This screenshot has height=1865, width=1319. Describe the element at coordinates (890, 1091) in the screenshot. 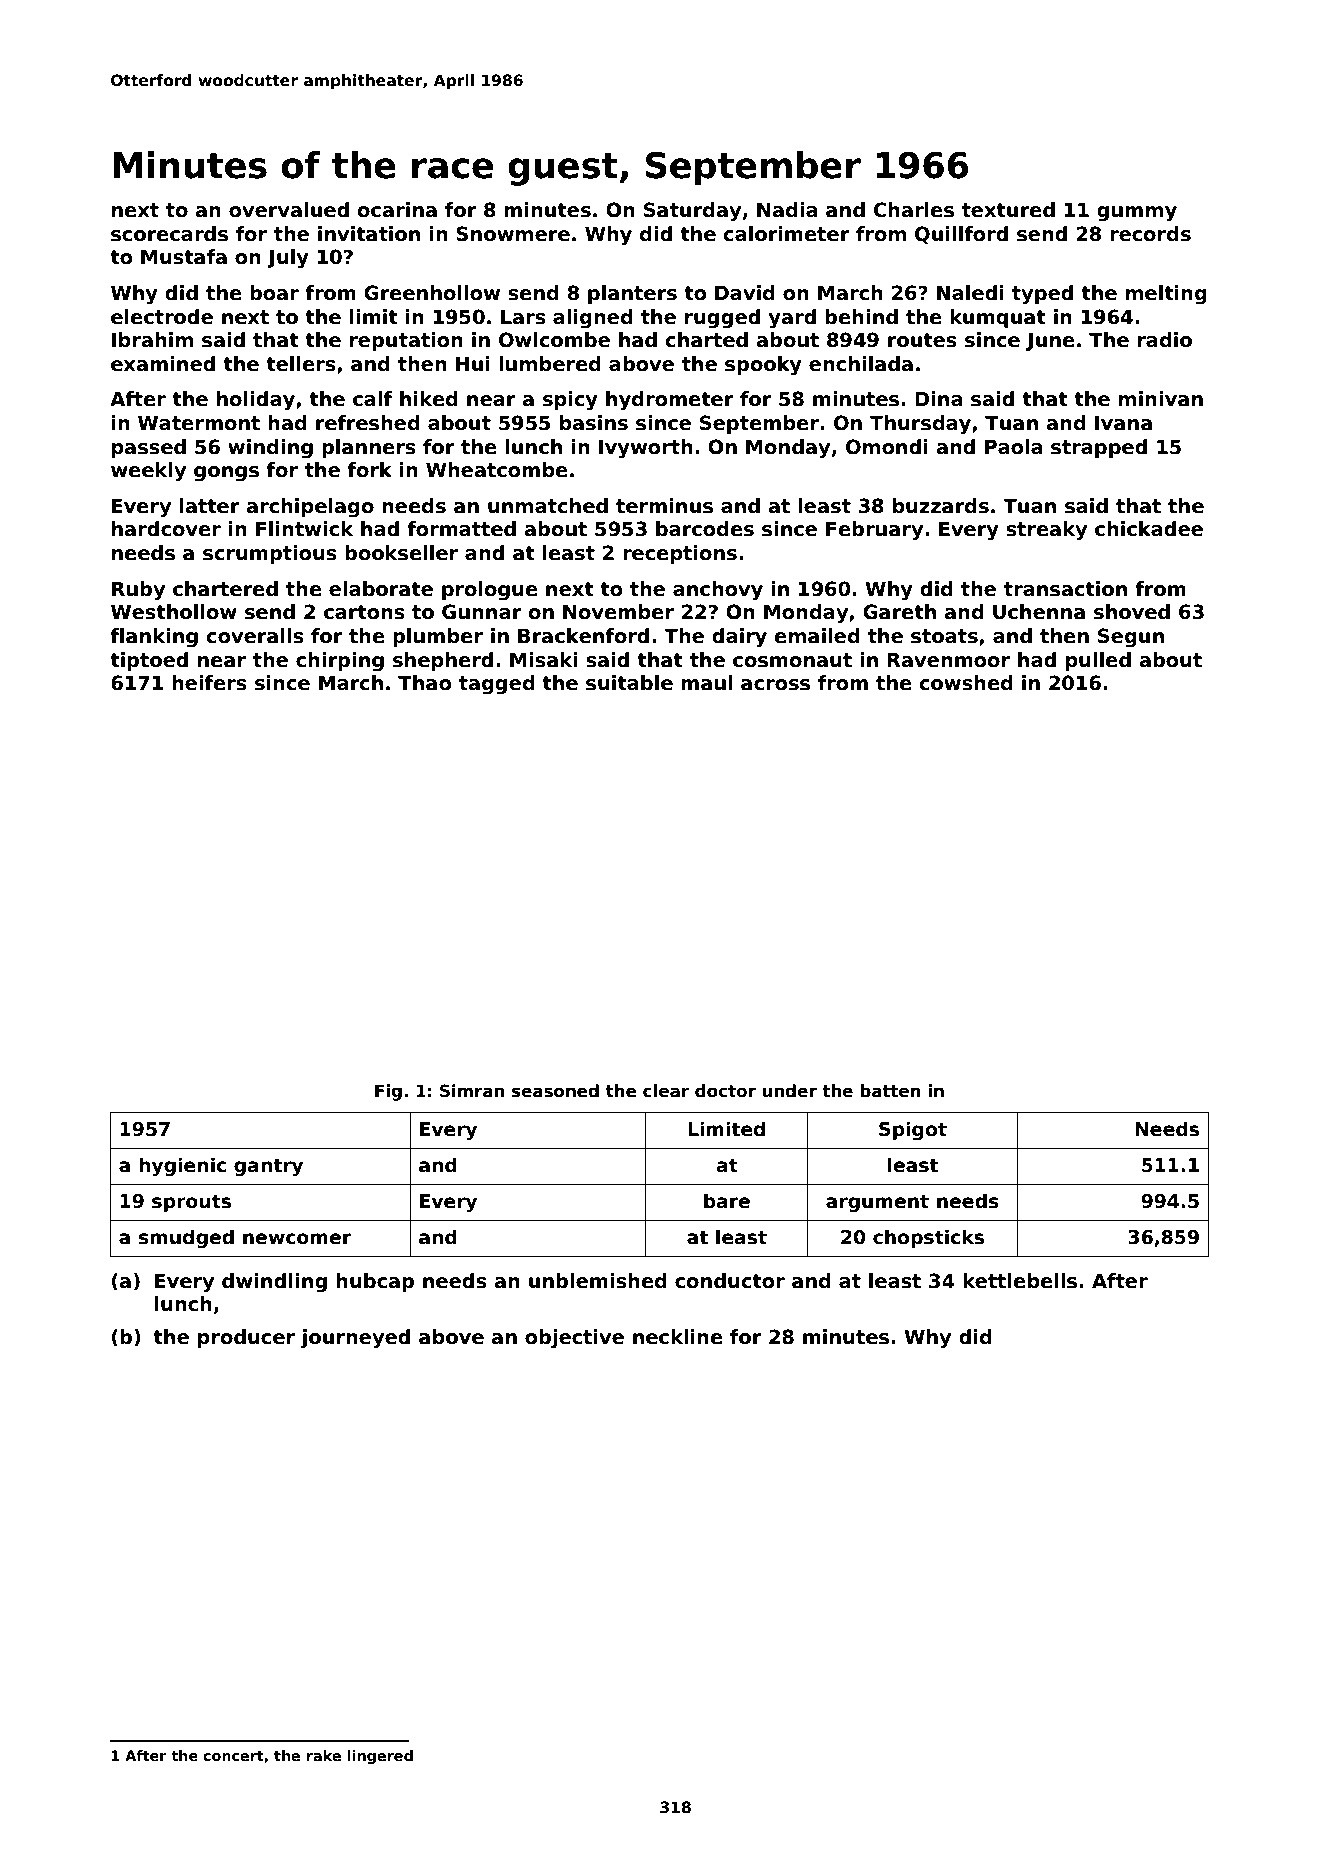

I see `batten` at that location.
